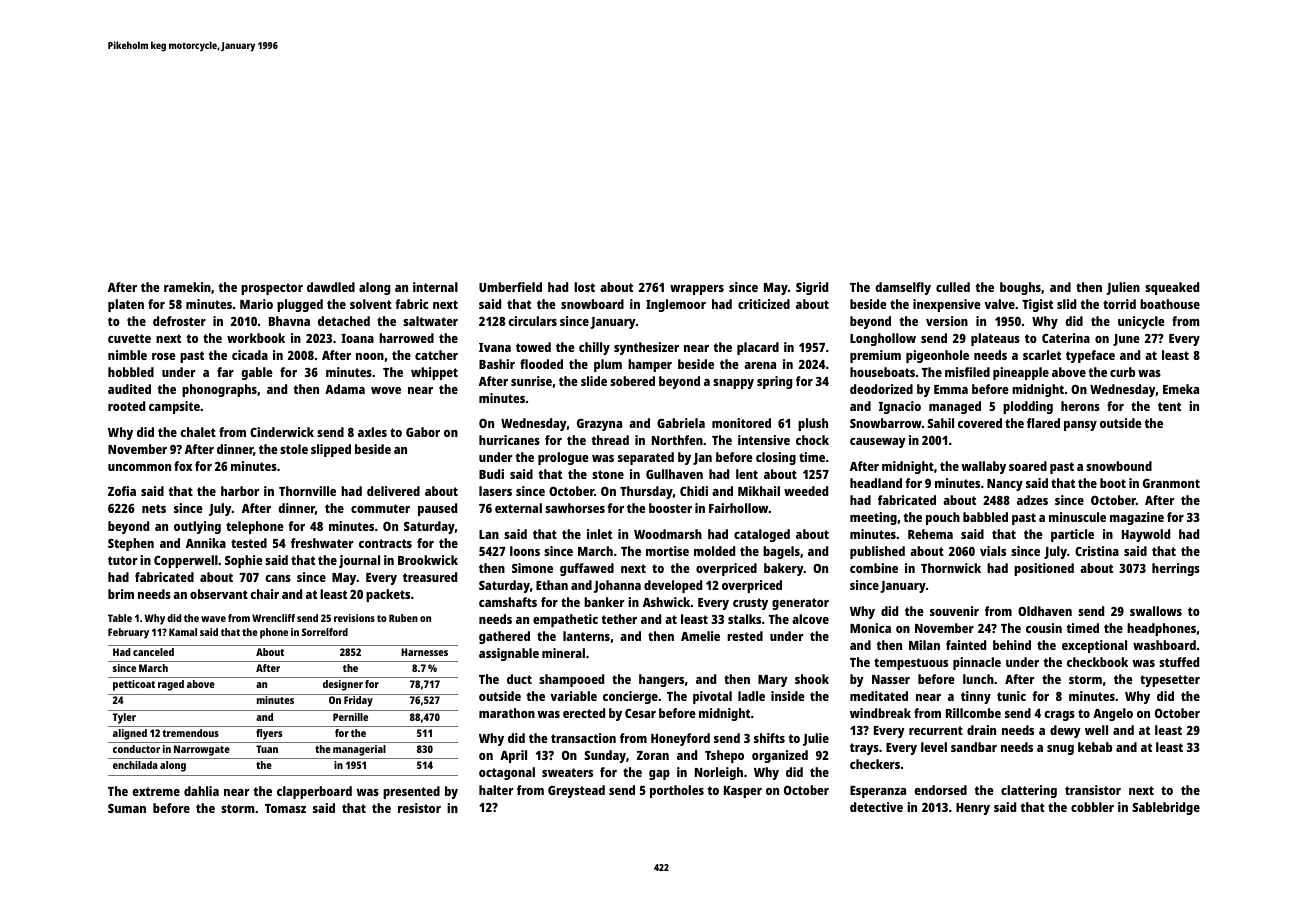  Describe the element at coordinates (604, 602) in the document. I see `banker` at that location.
